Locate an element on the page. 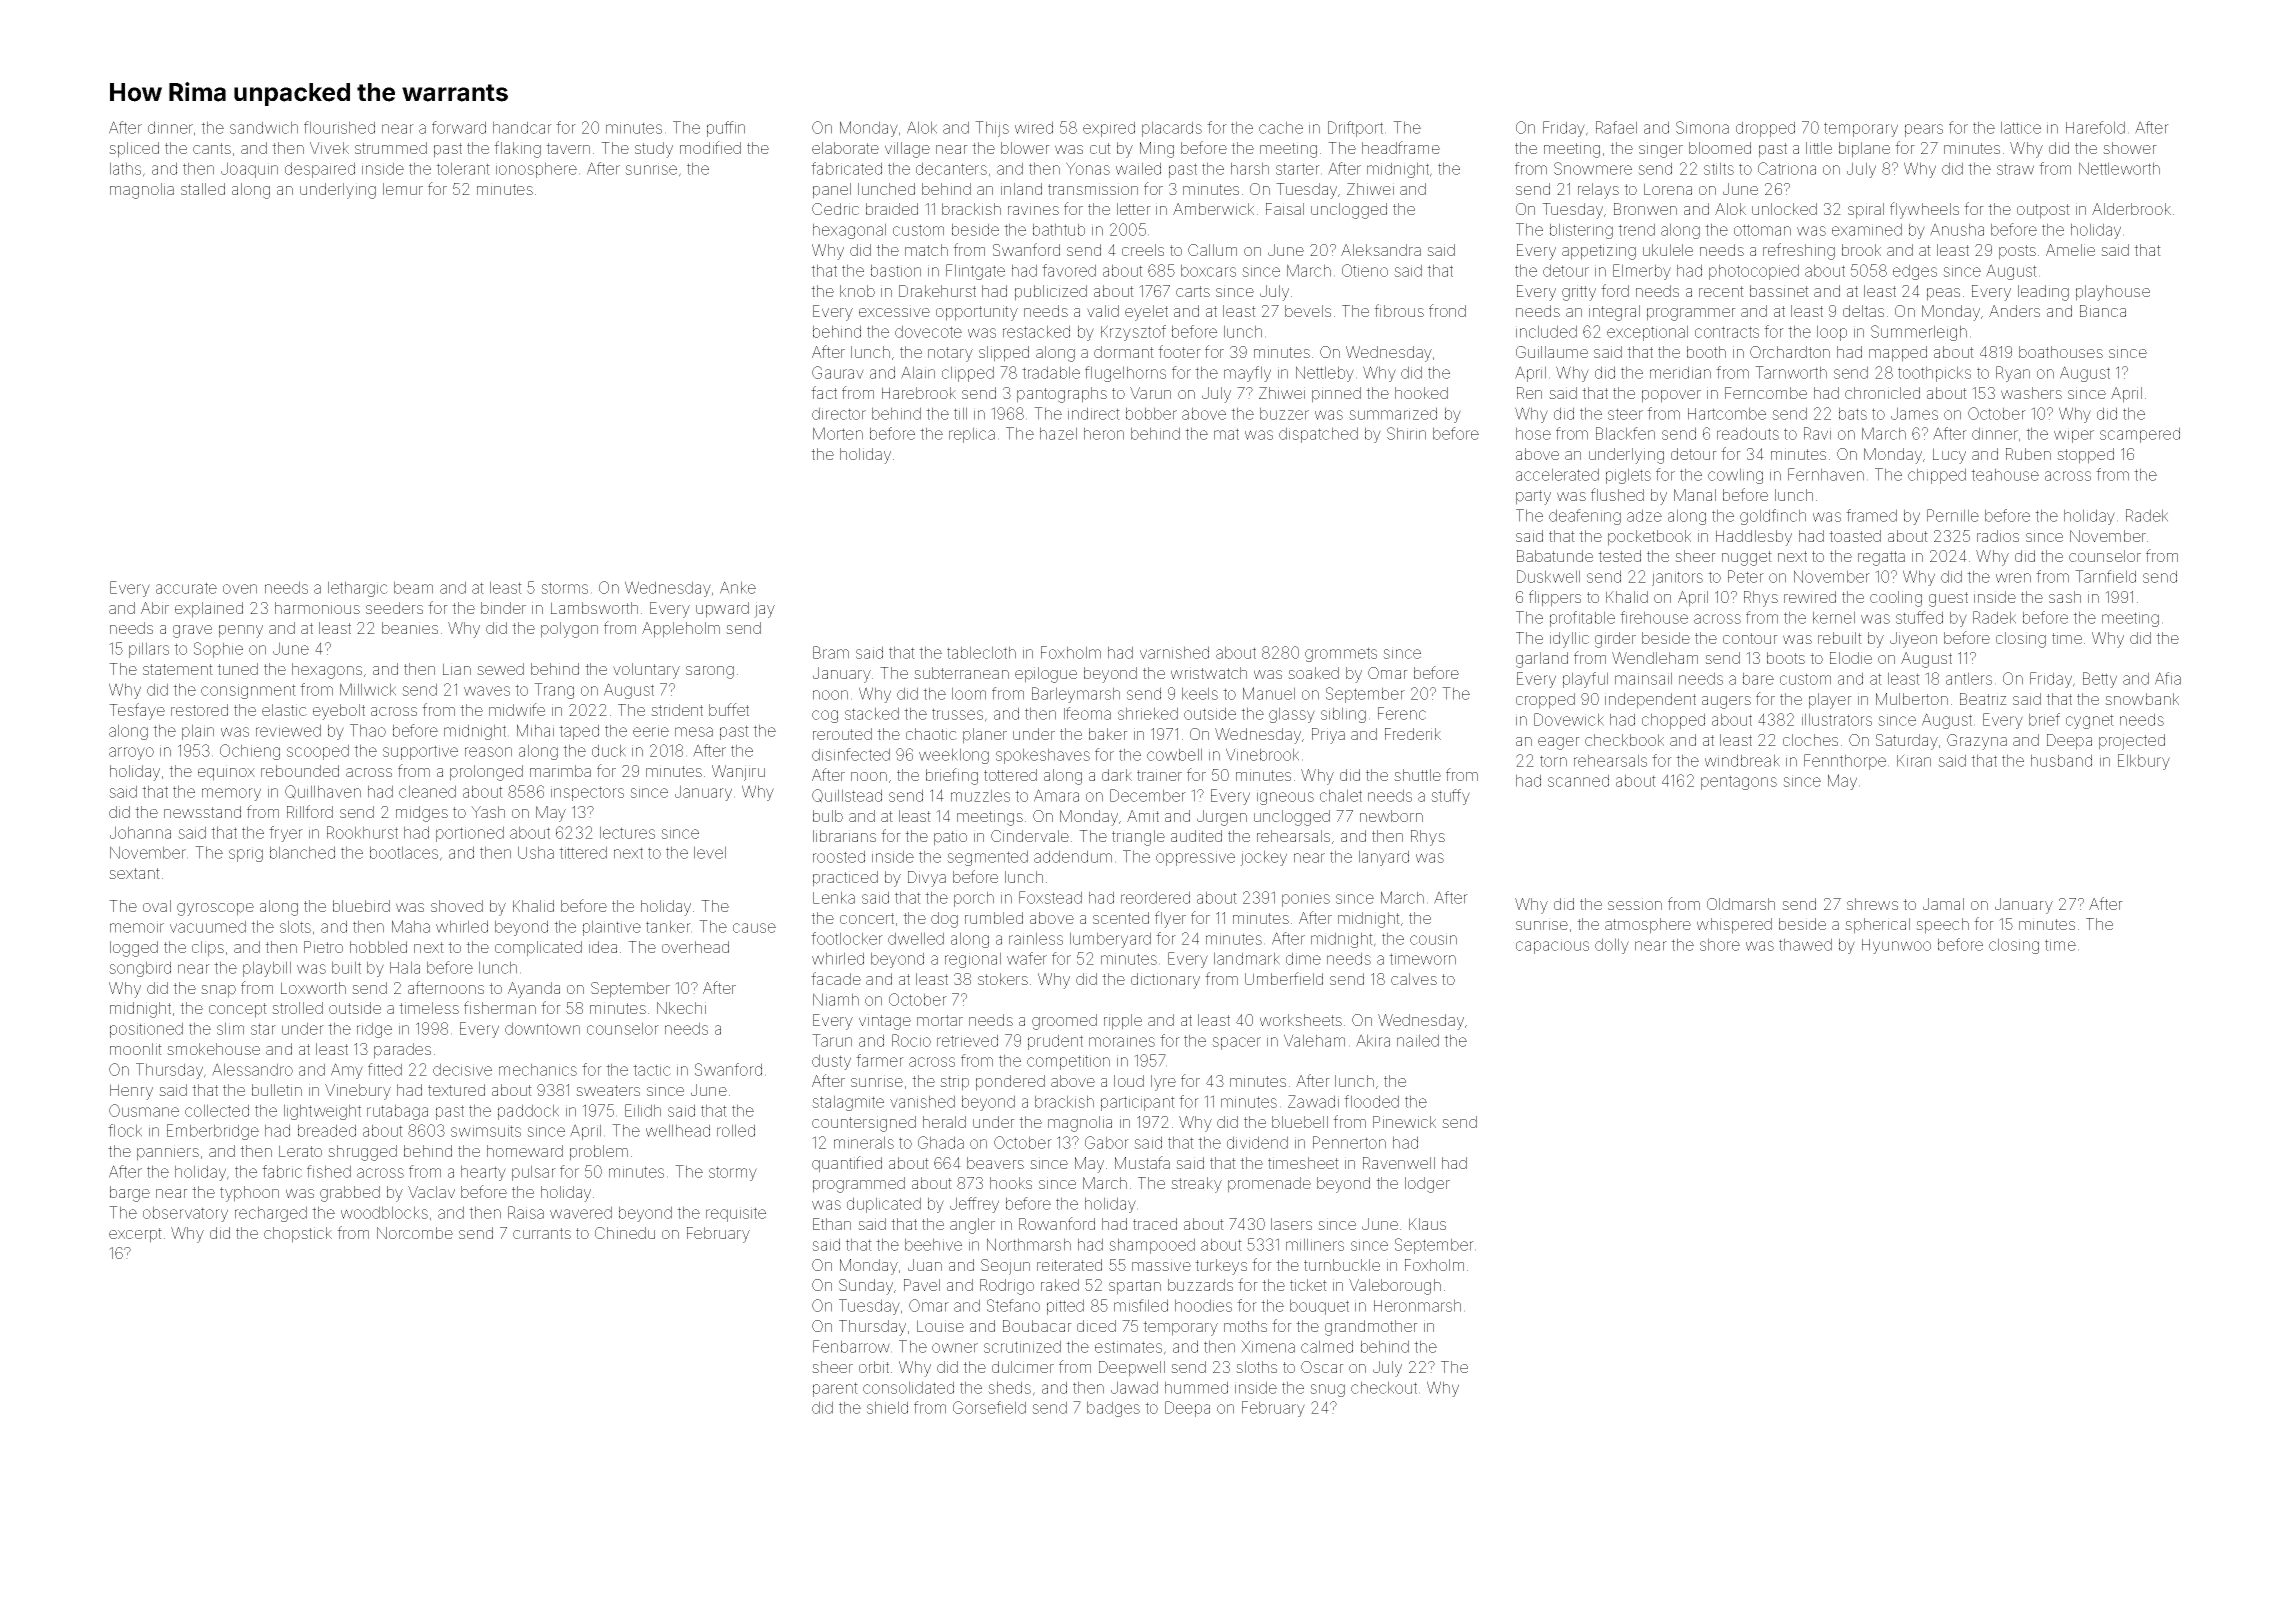 The width and height of the image is (2292, 1620). dispatched is located at coordinates (1318, 435).
